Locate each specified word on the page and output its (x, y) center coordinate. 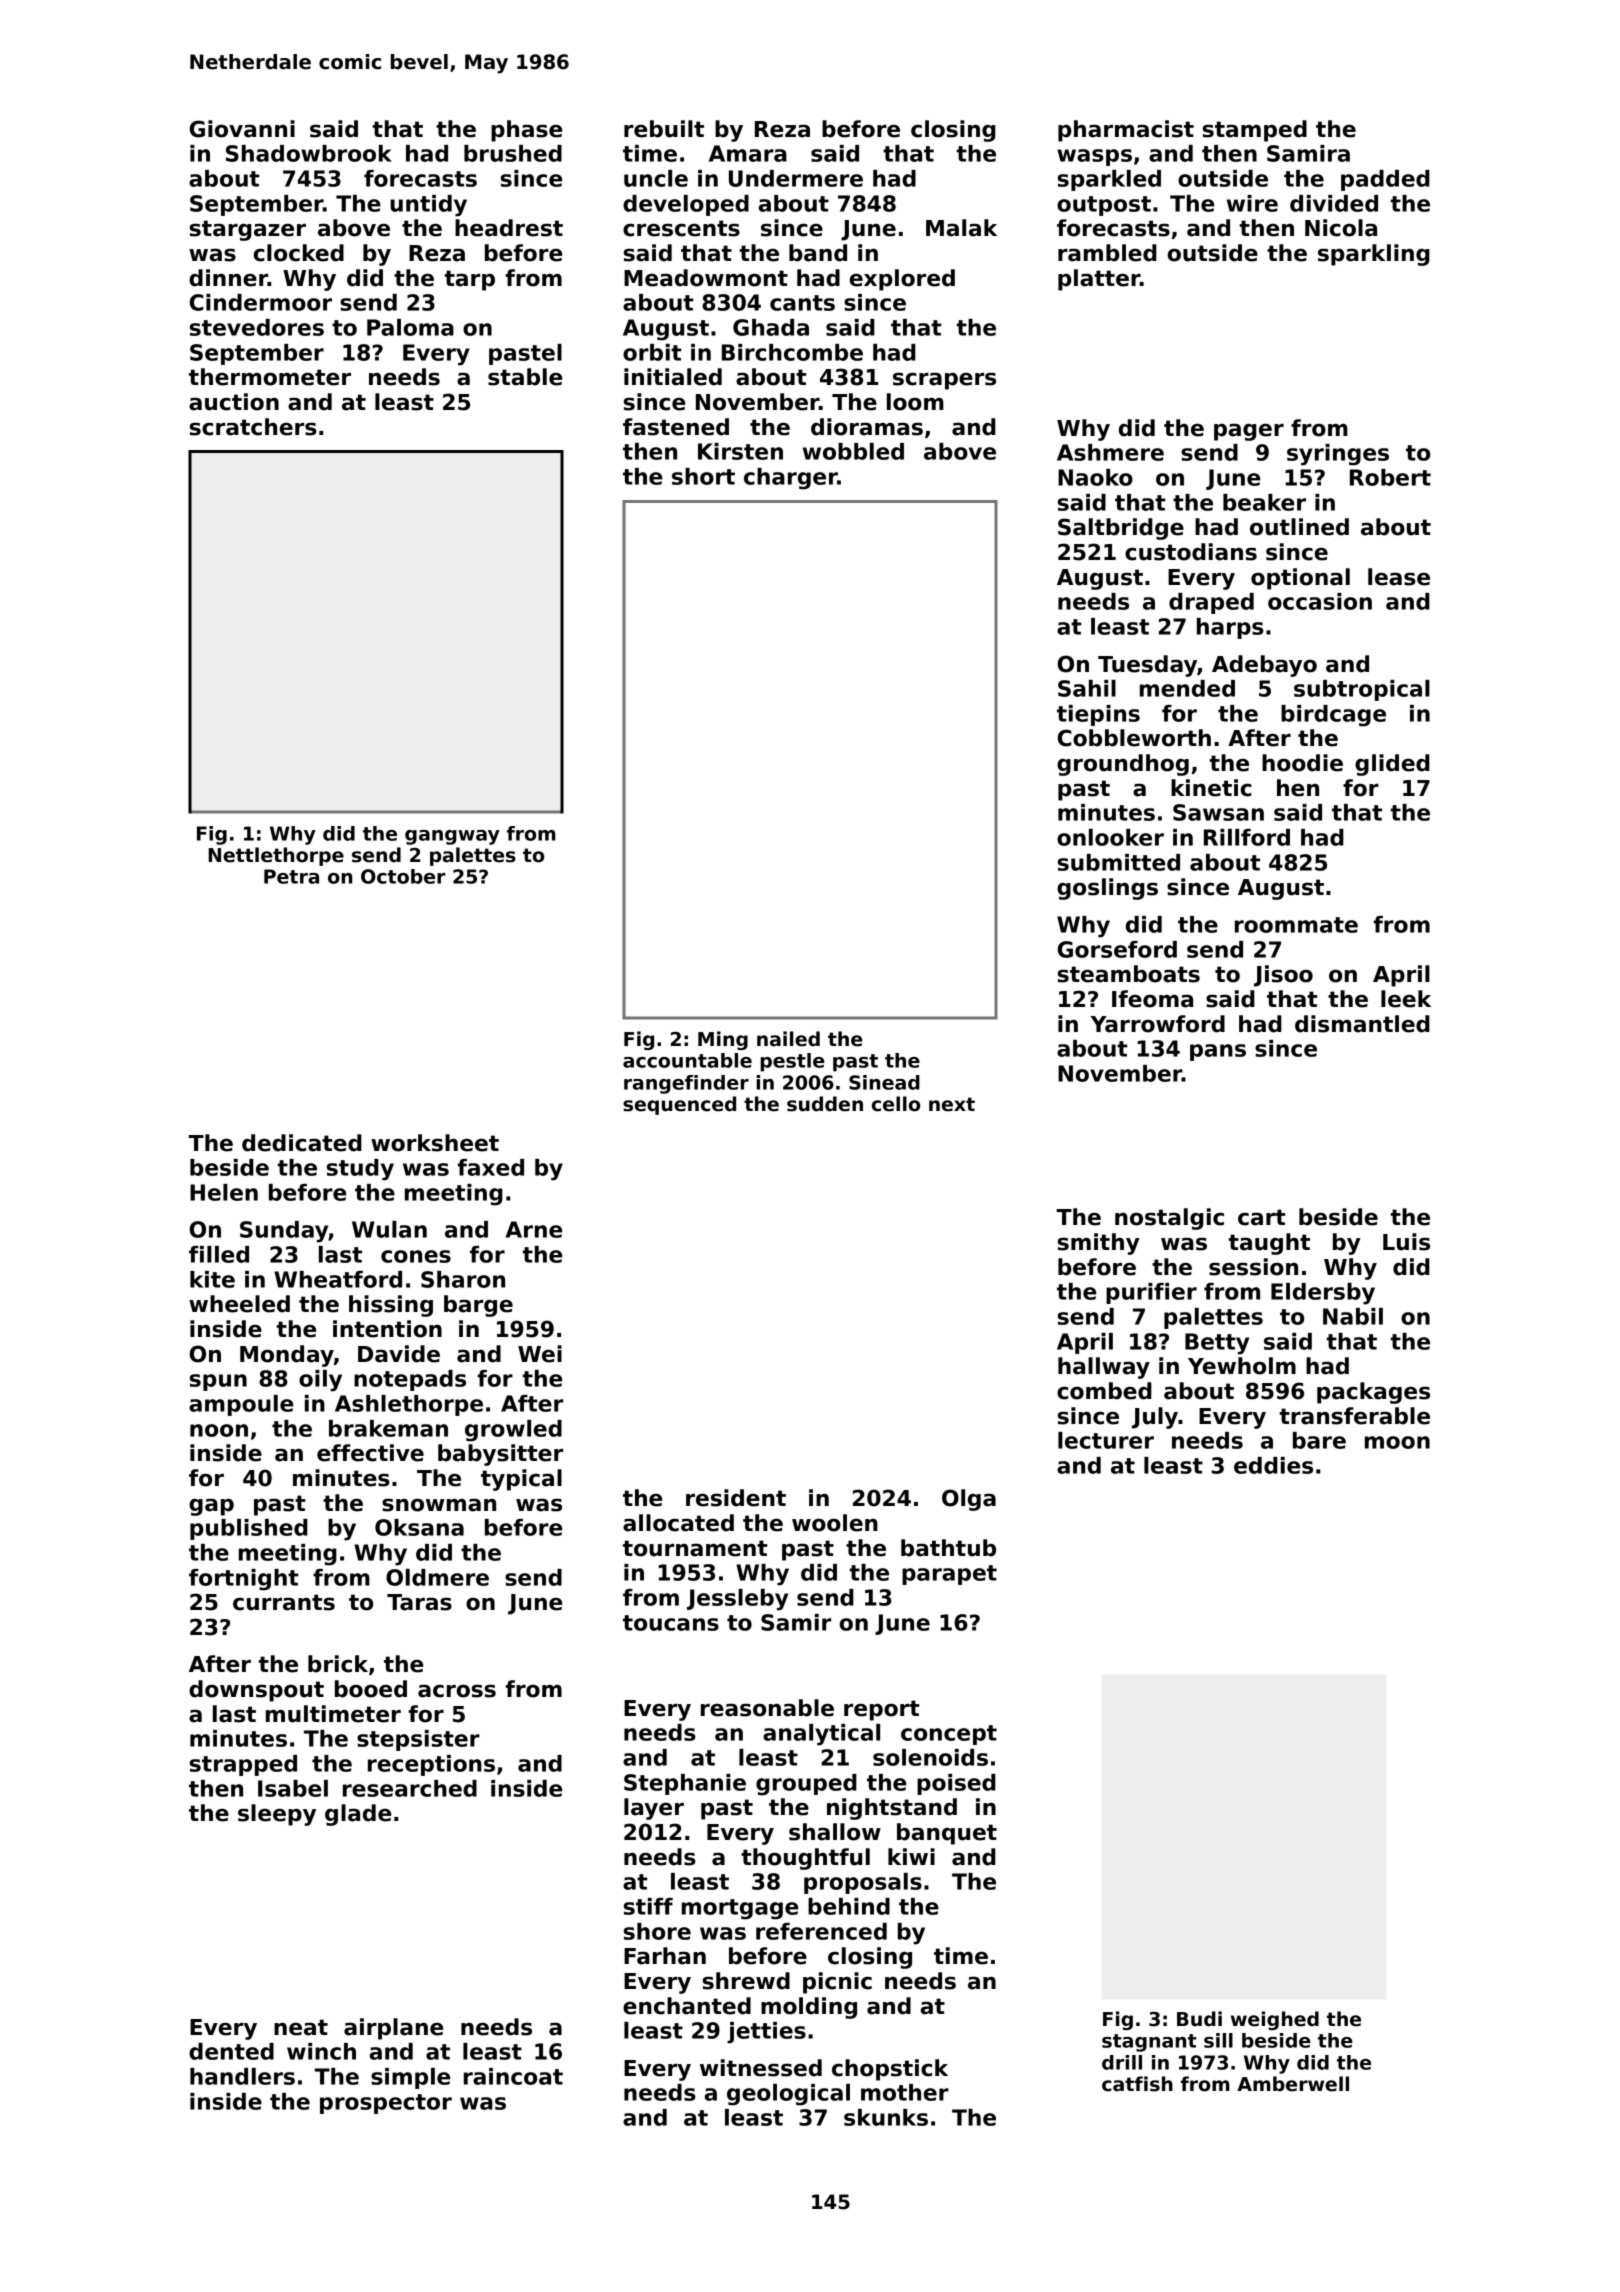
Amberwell (1293, 2084)
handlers (242, 2076)
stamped (1255, 131)
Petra (291, 876)
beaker (1264, 502)
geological (788, 2095)
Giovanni (242, 129)
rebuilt (664, 129)
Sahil (1087, 688)
